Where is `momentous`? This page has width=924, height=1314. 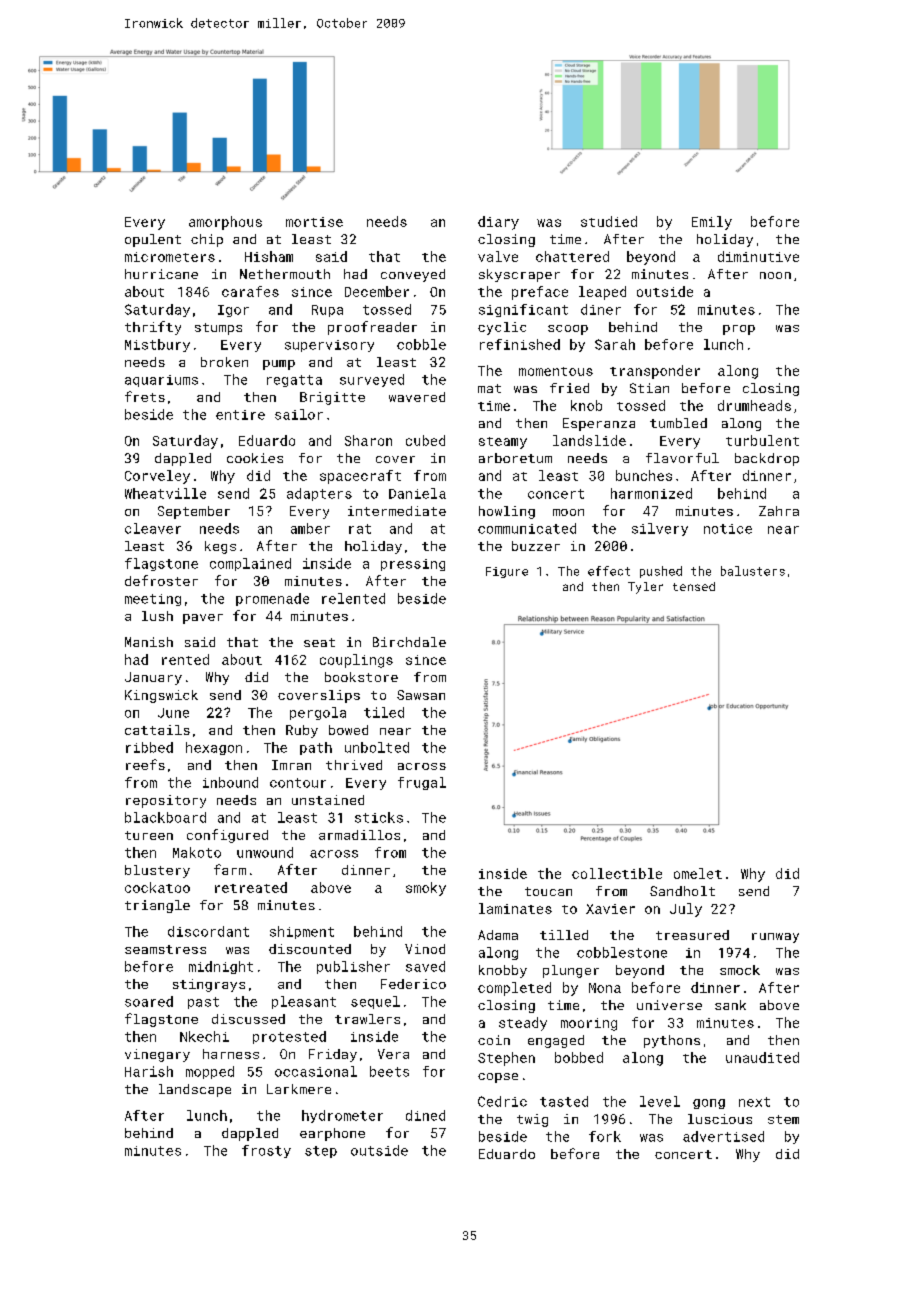 momentous is located at coordinates (556, 371).
